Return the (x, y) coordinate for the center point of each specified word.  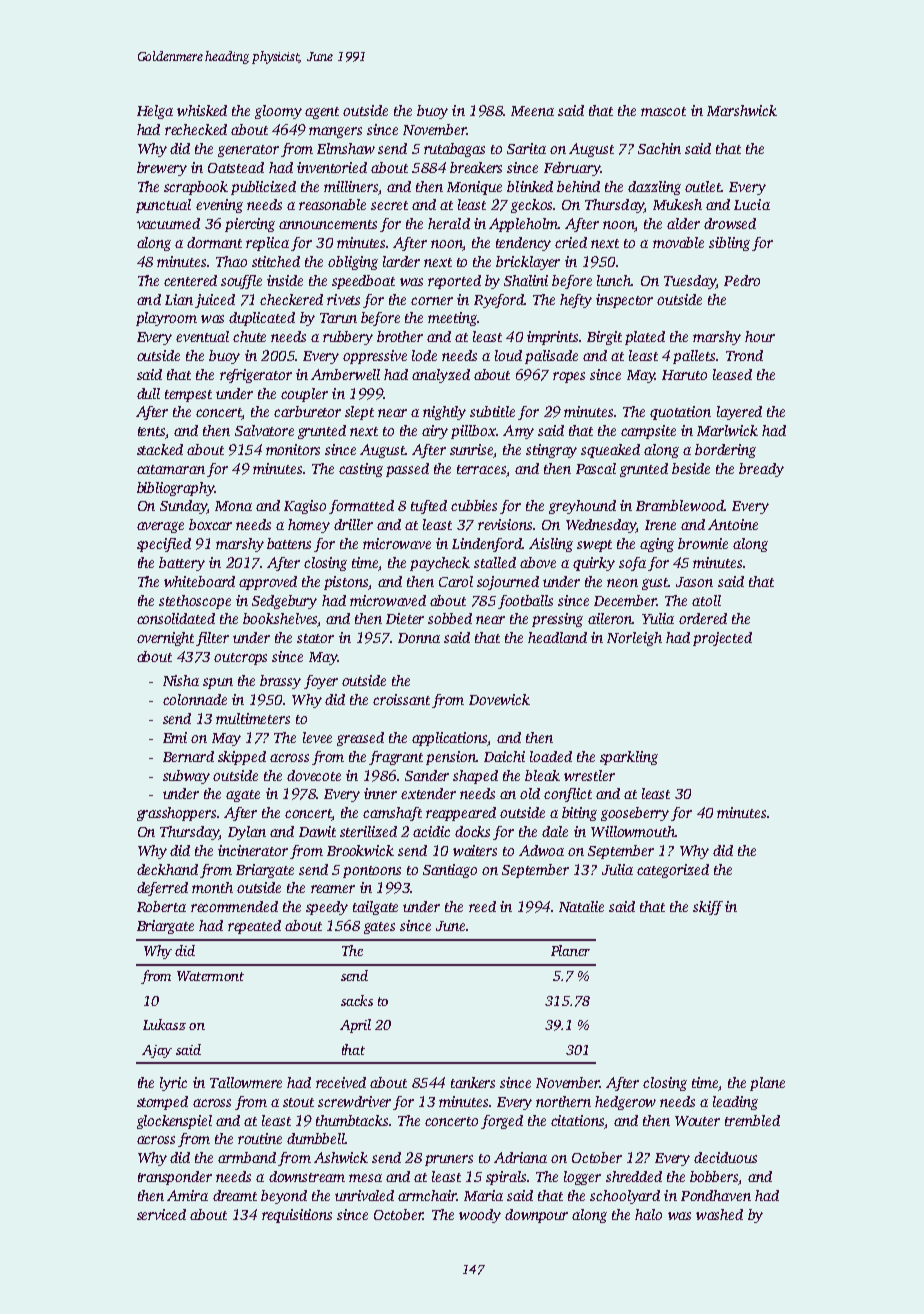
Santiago (450, 871)
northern (563, 1101)
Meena (532, 111)
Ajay (157, 1051)
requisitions (297, 1216)
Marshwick (742, 110)
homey (309, 526)
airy (435, 432)
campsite (648, 432)
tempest (188, 396)
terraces (481, 469)
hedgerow (625, 1103)
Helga (155, 112)
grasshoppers (176, 814)
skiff (708, 908)
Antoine (733, 524)
